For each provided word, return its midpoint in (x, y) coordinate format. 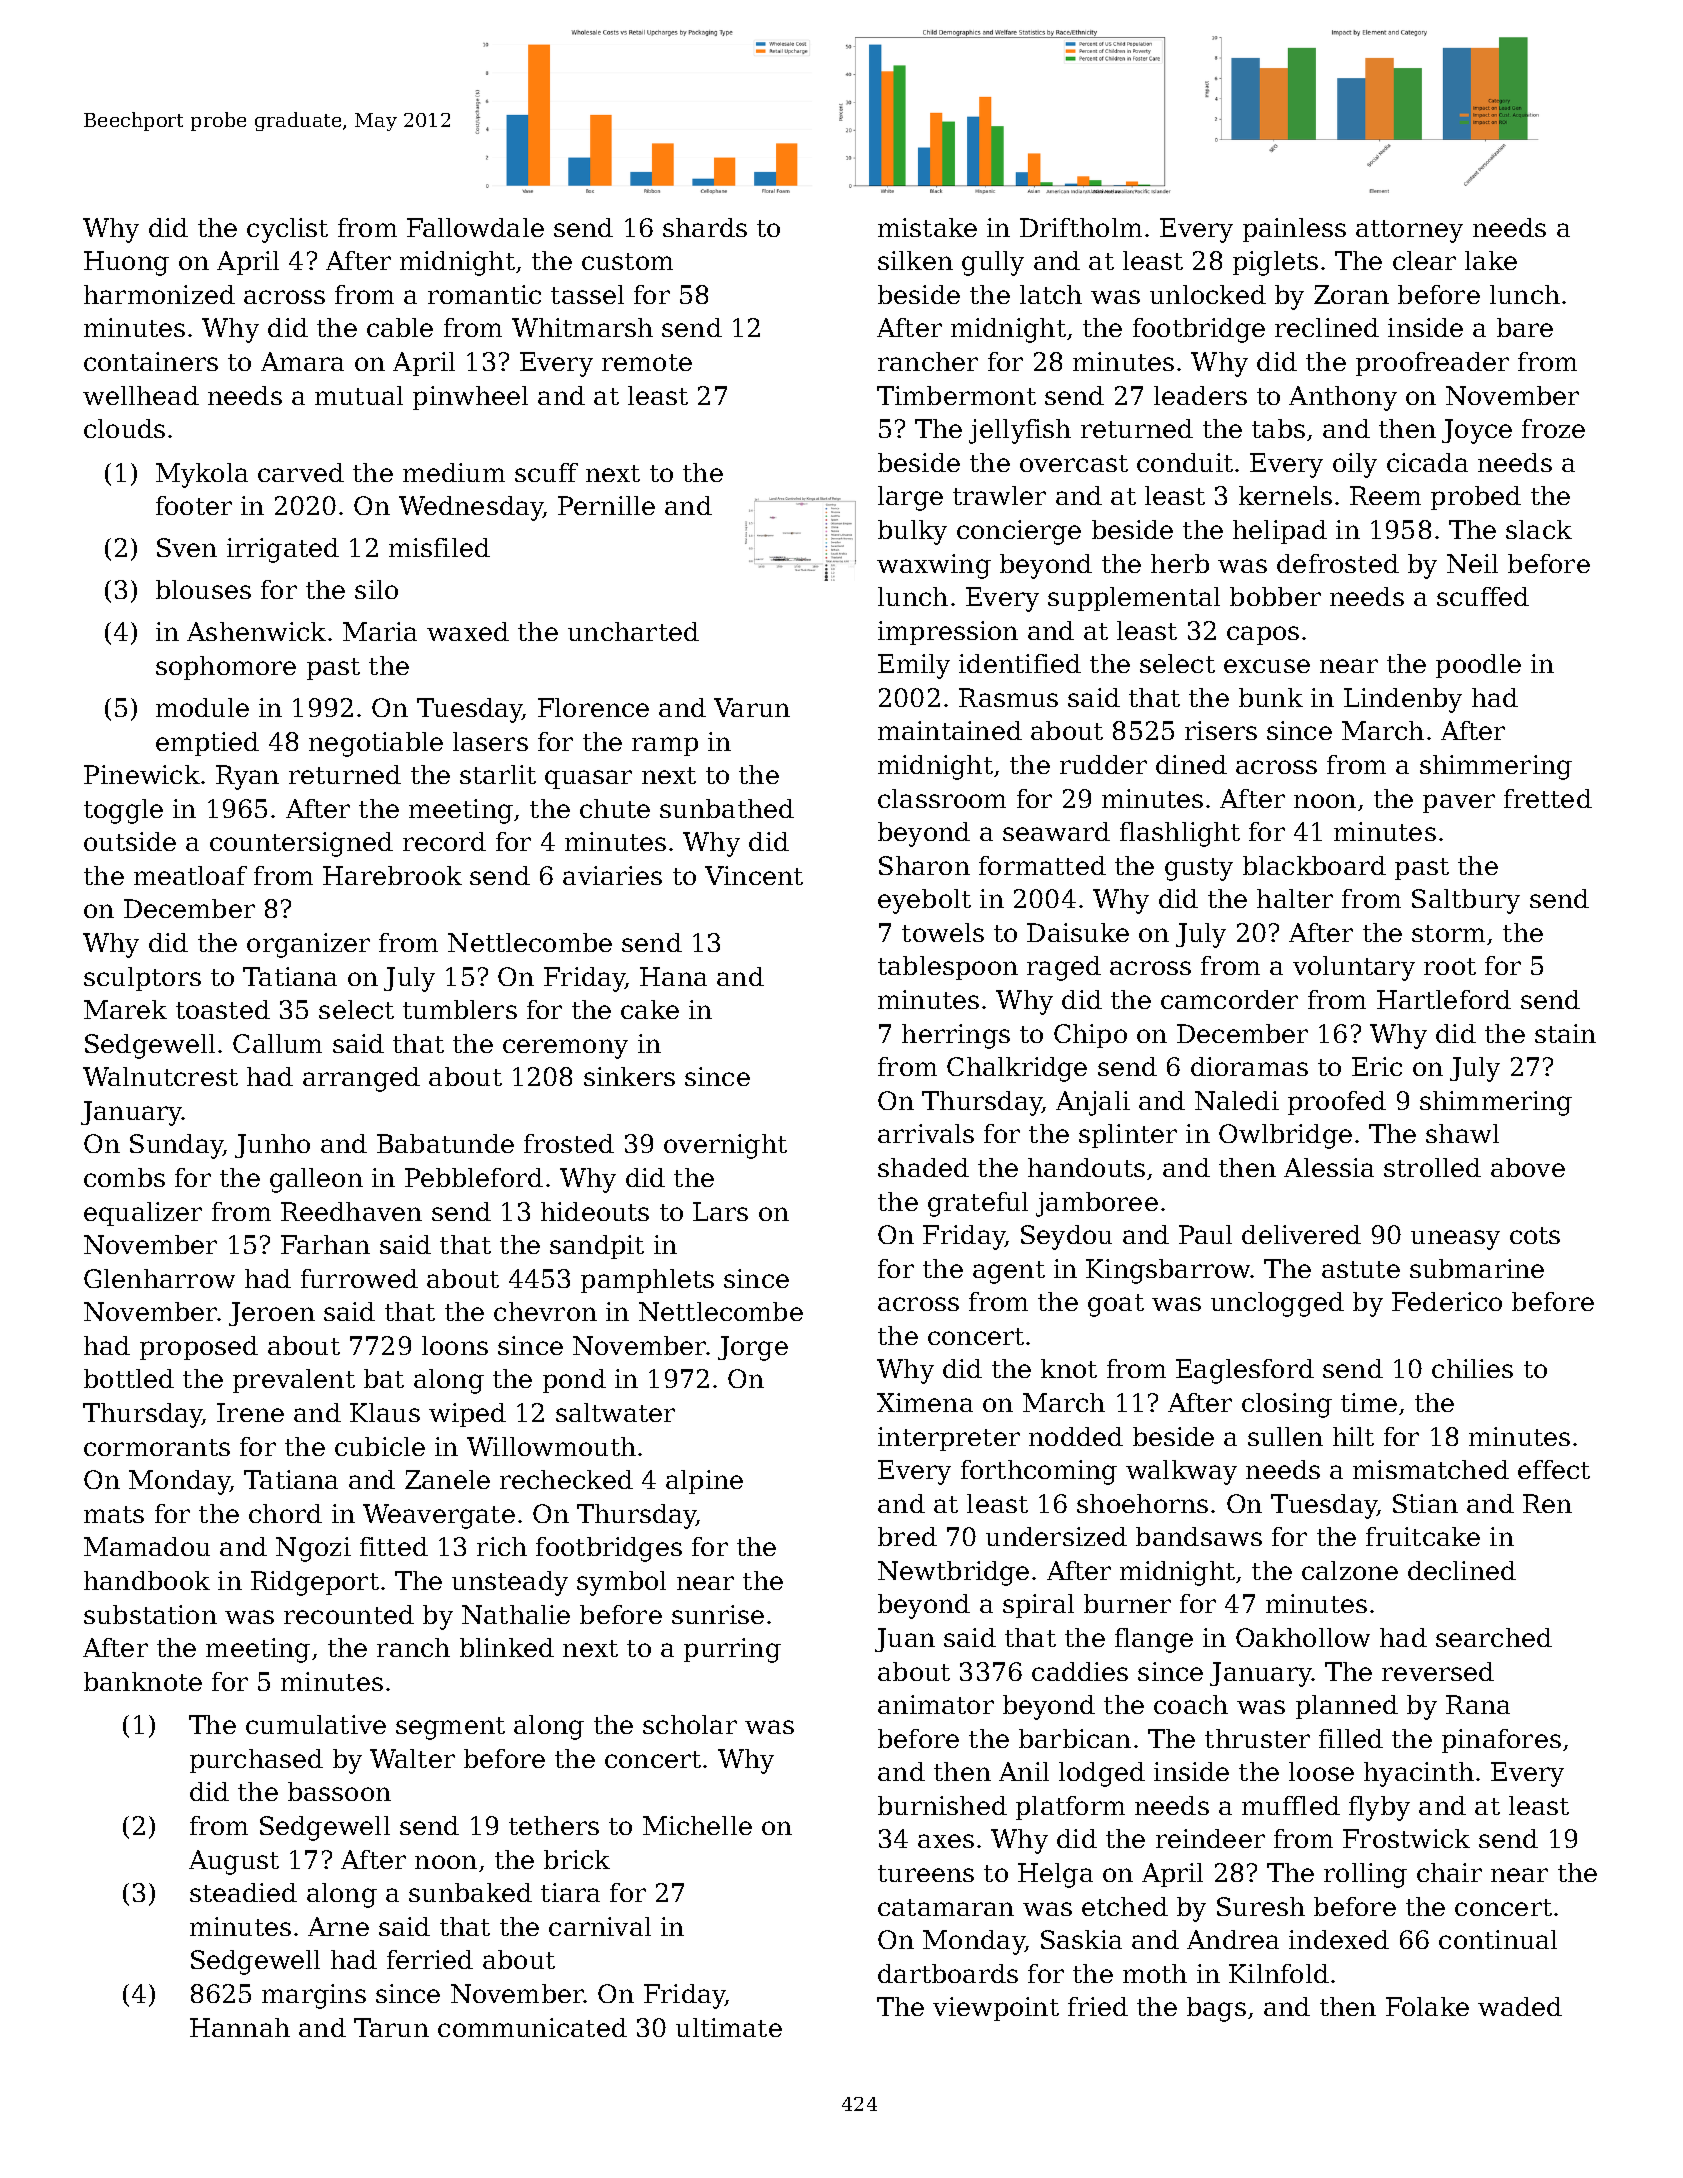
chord (285, 1513)
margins (314, 1996)
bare (1525, 327)
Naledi (1237, 1100)
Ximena (925, 1402)
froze (1553, 428)
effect (1554, 1469)
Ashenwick (256, 631)
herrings (956, 1036)
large (910, 498)
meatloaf (190, 875)
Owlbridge (1285, 1136)
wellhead (141, 395)
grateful (978, 1204)
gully (993, 263)
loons (455, 1345)
